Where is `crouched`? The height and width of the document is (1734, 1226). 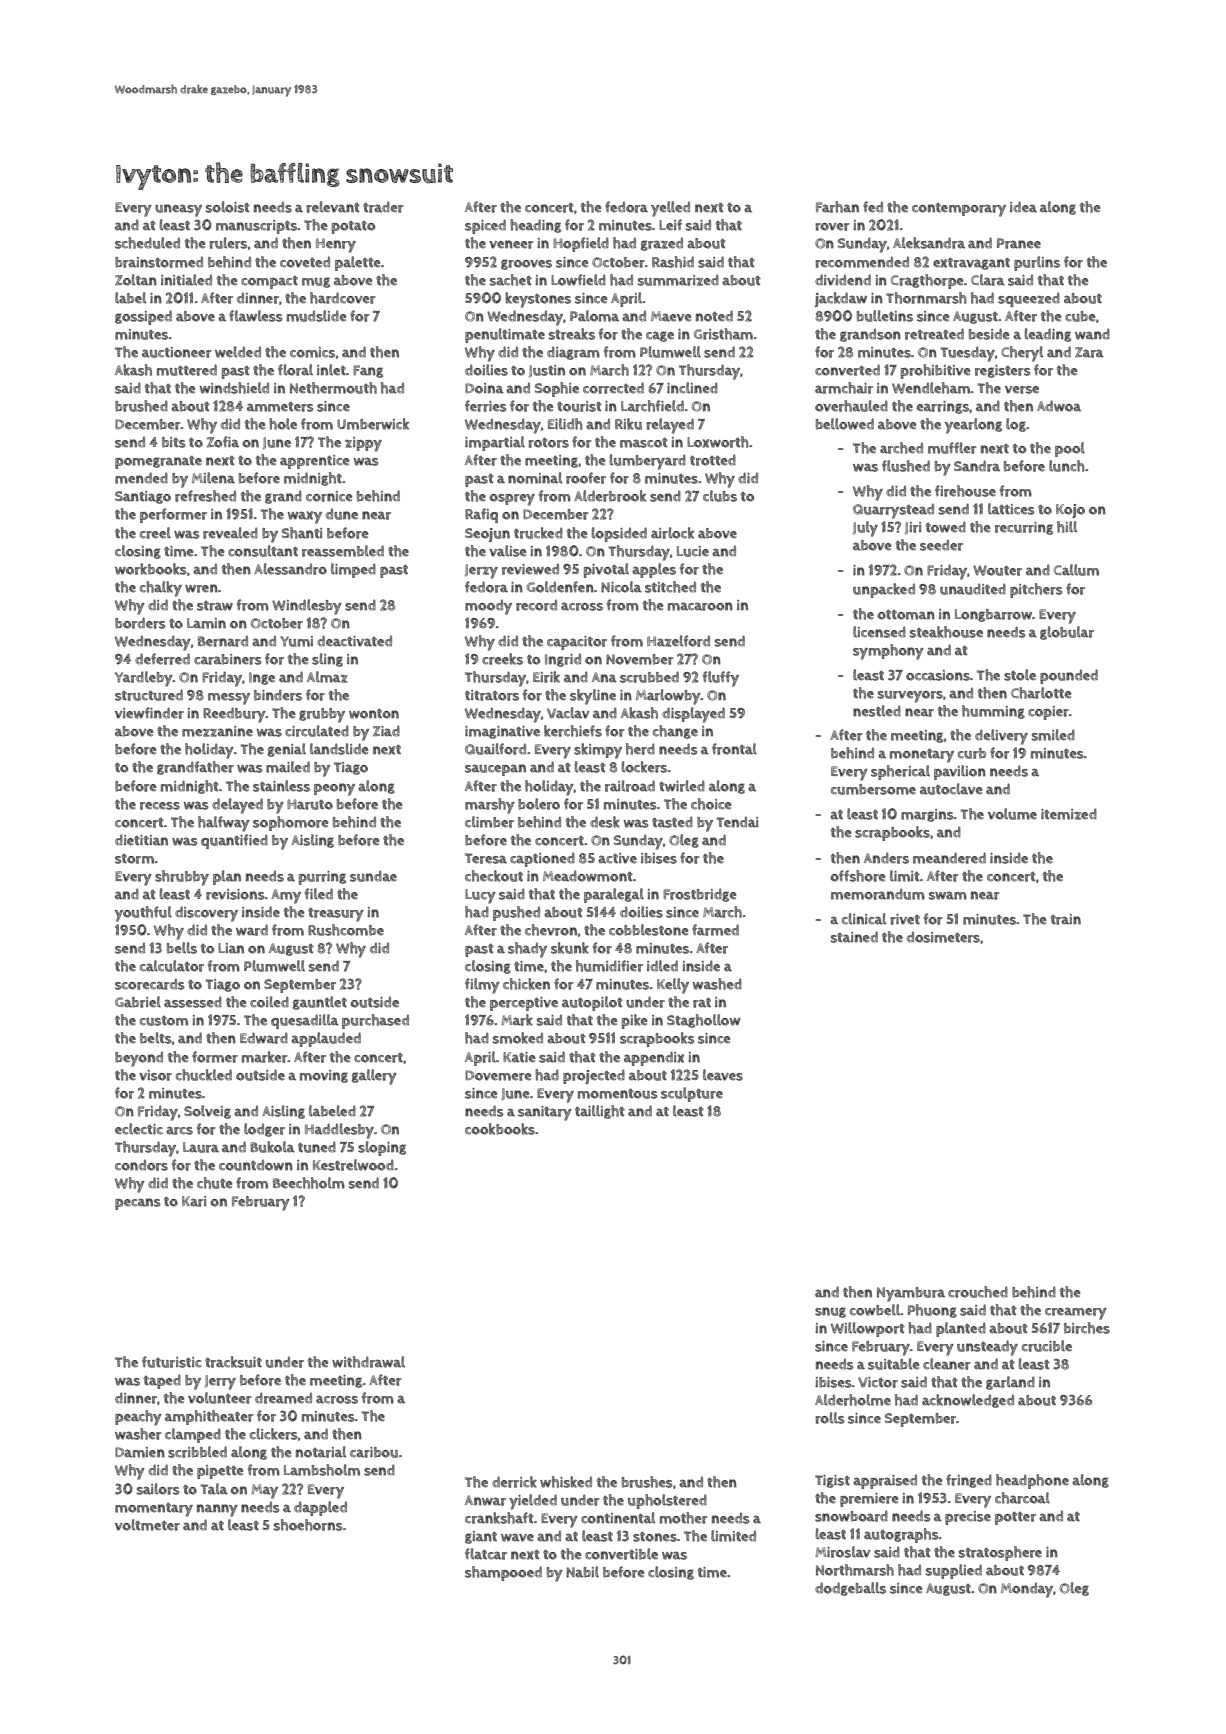 crouched is located at coordinates (978, 1292).
